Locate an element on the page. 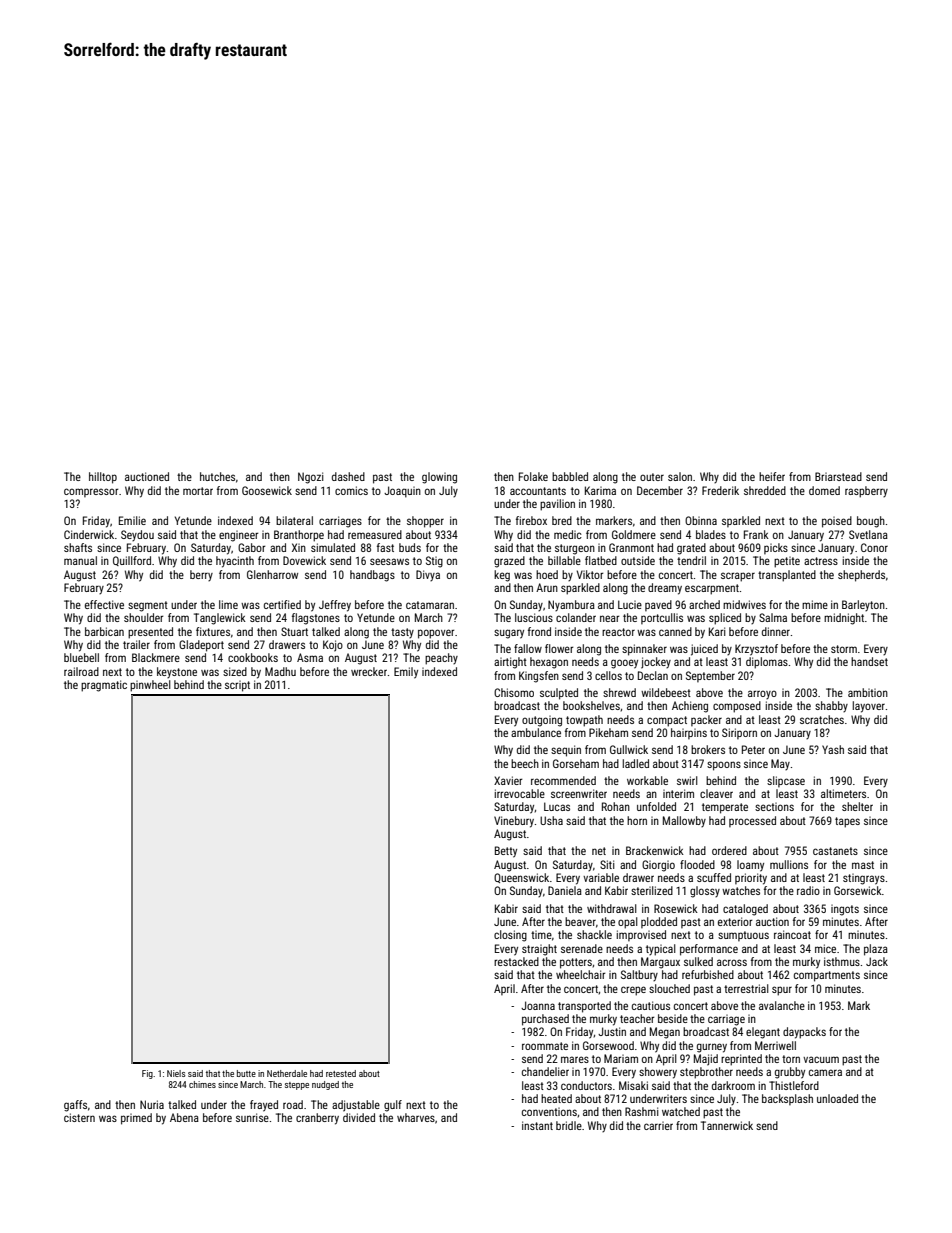  primed is located at coordinates (136, 1119).
